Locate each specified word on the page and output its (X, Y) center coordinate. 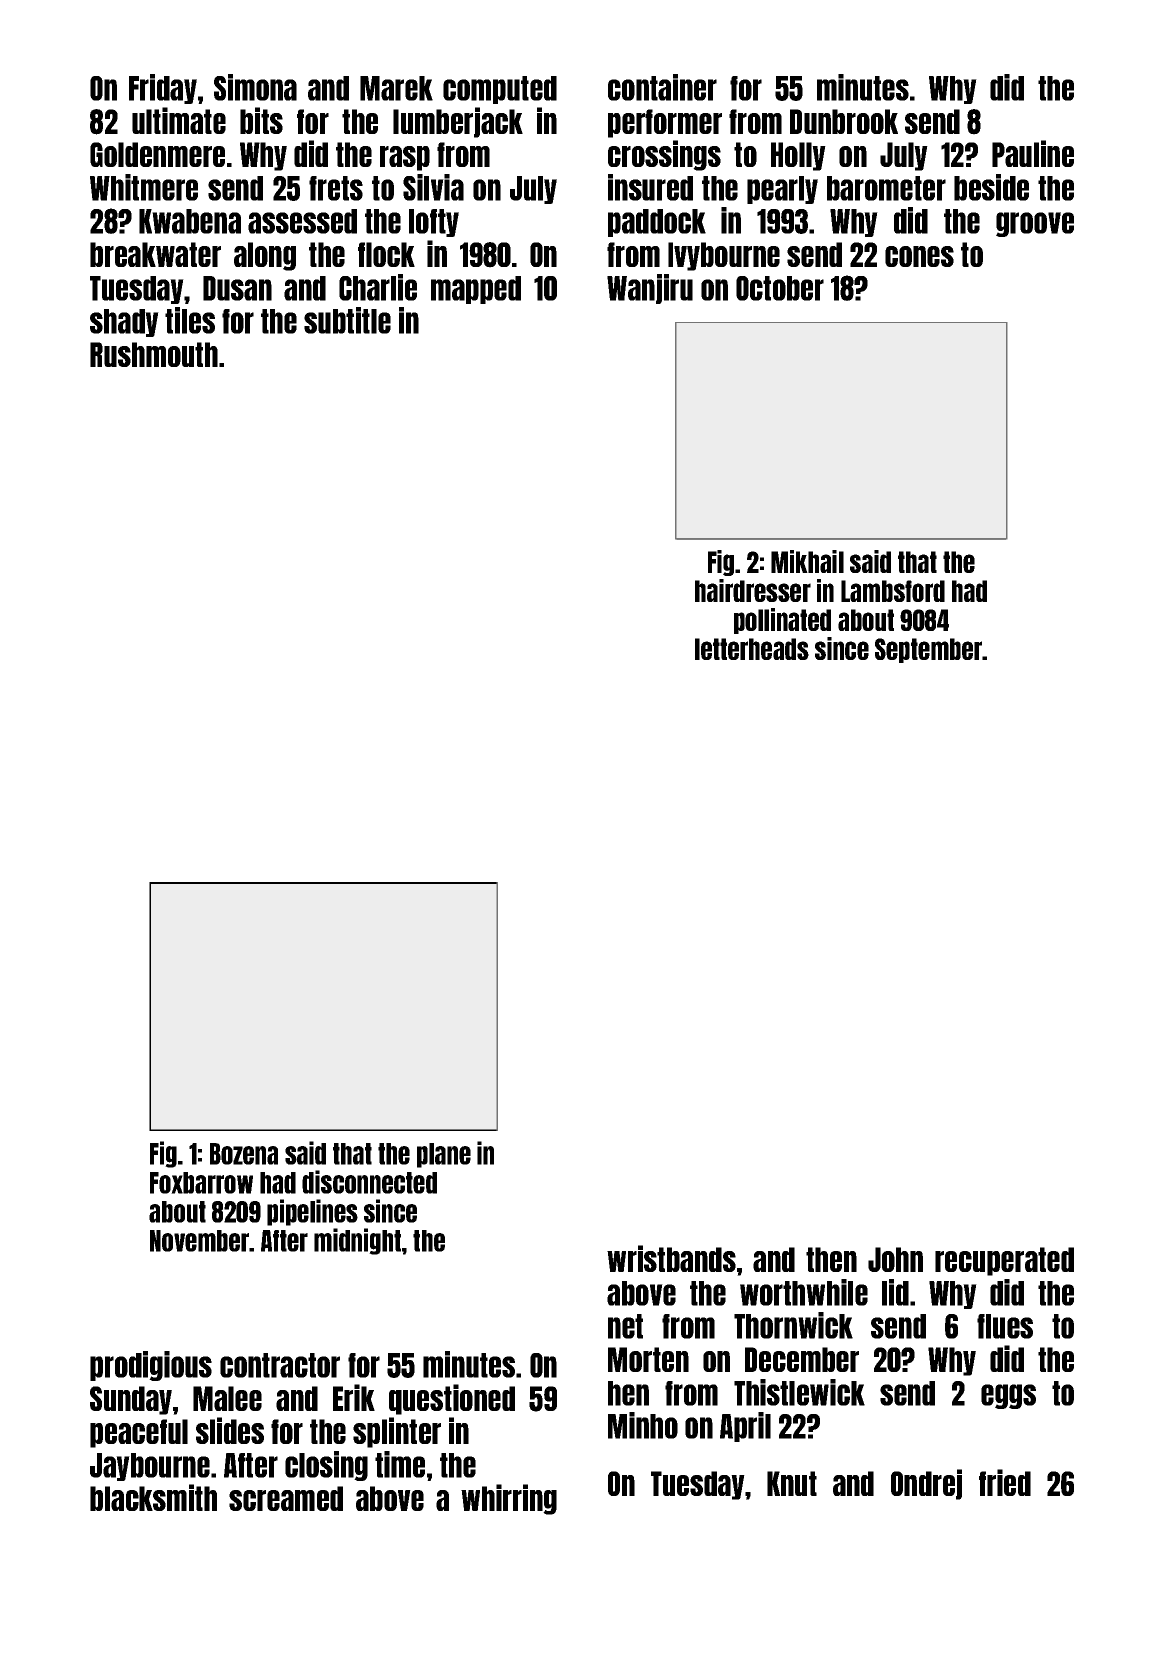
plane (444, 1155)
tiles (190, 320)
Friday (163, 89)
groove (1035, 224)
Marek (396, 88)
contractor (280, 1365)
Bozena (244, 1154)
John (895, 1259)
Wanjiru (650, 289)
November (200, 1241)
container (662, 87)
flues (1005, 1326)
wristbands (671, 1258)
